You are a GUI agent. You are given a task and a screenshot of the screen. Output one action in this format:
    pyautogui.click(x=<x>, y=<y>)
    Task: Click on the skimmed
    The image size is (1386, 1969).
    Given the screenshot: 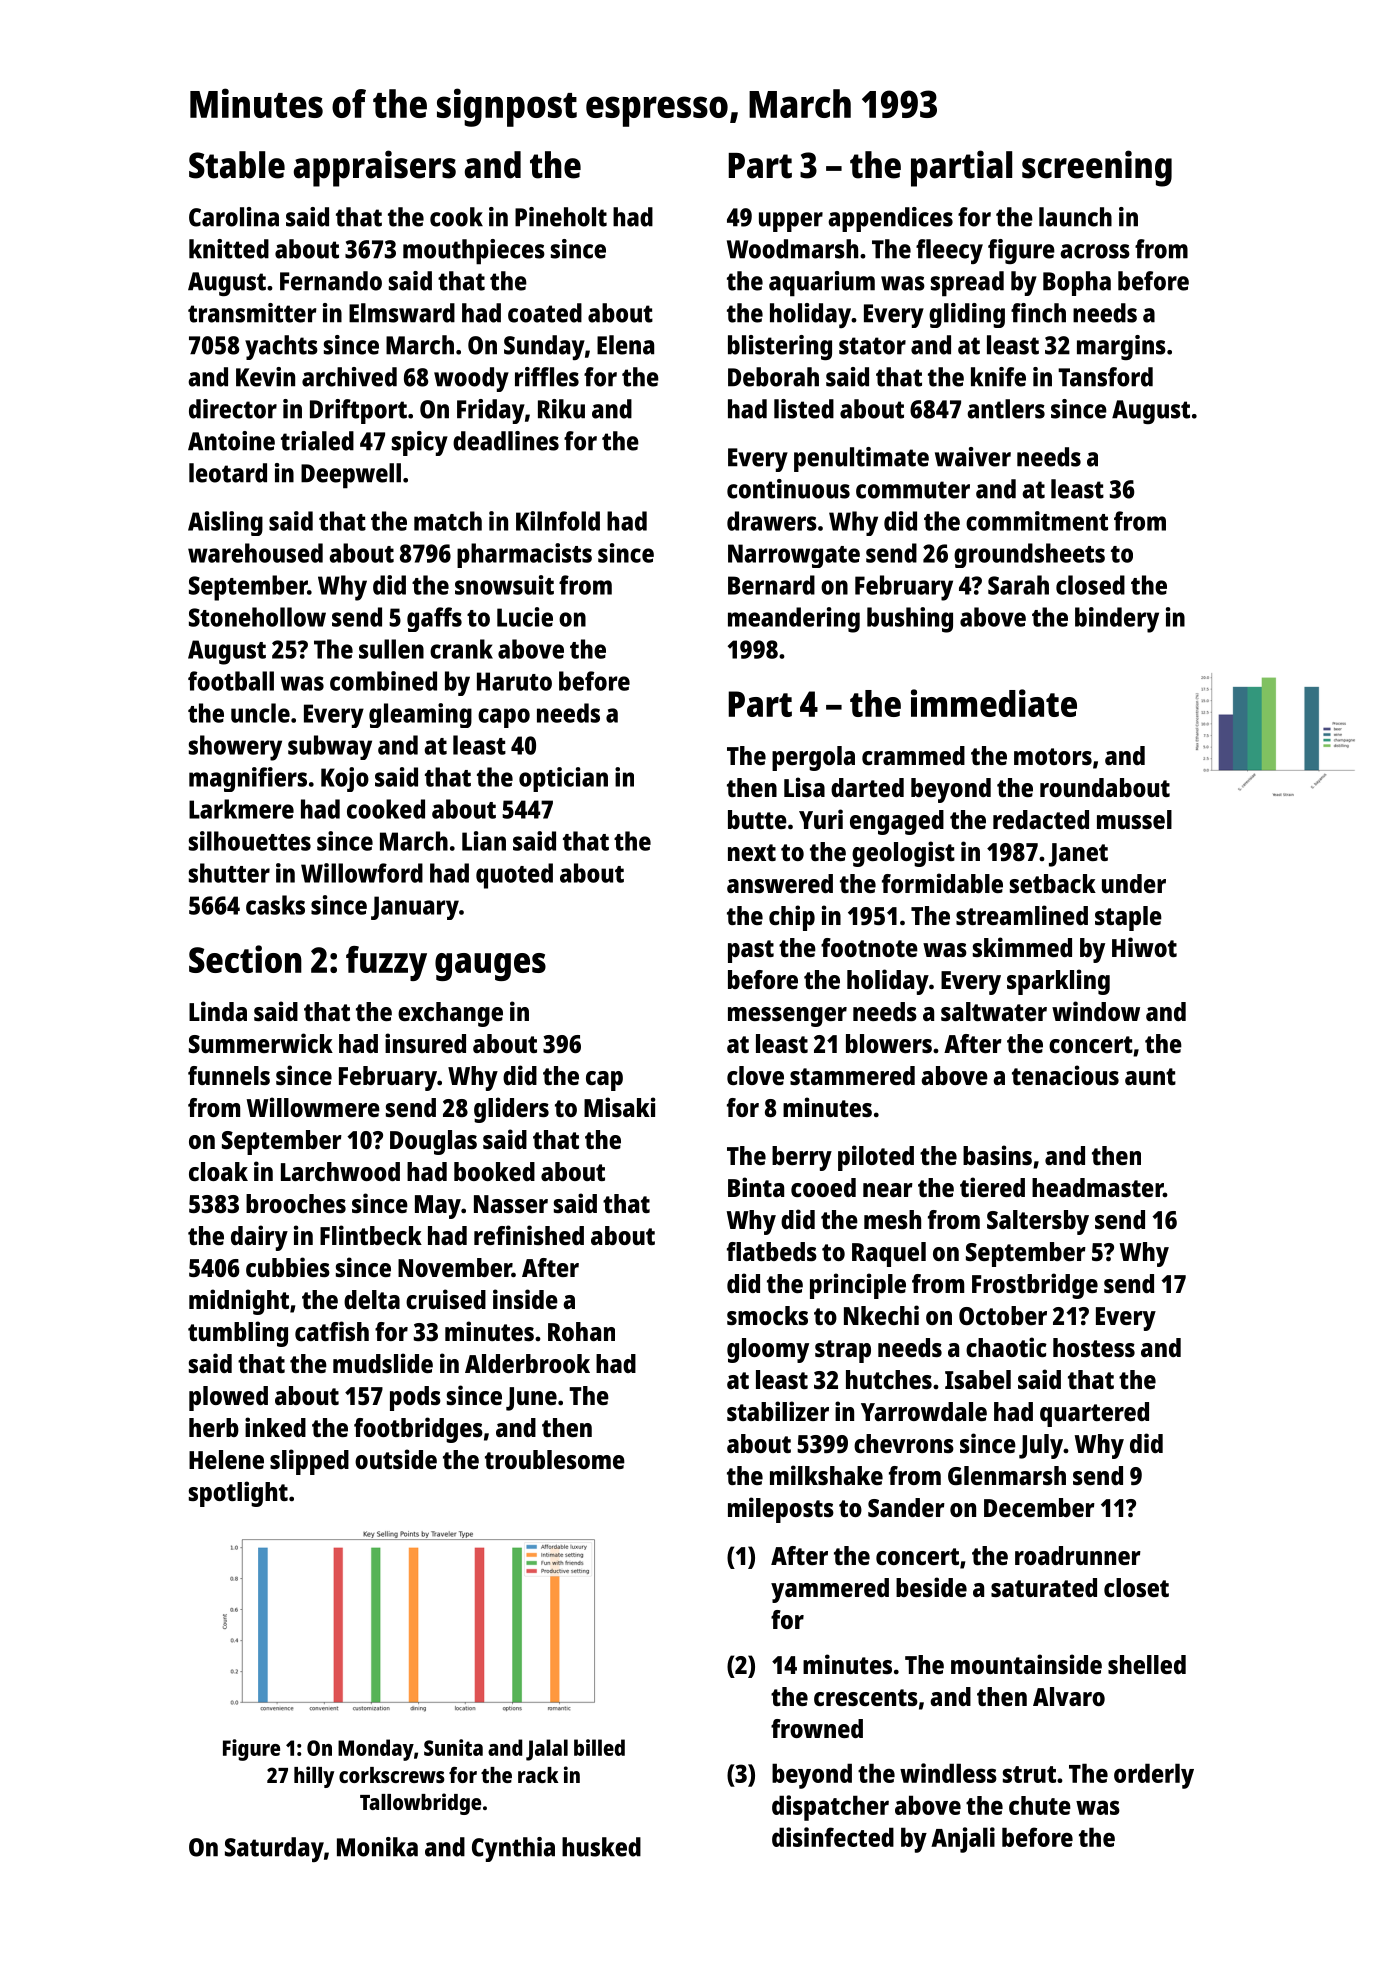 What is the action you would take?
    pyautogui.click(x=1022, y=947)
